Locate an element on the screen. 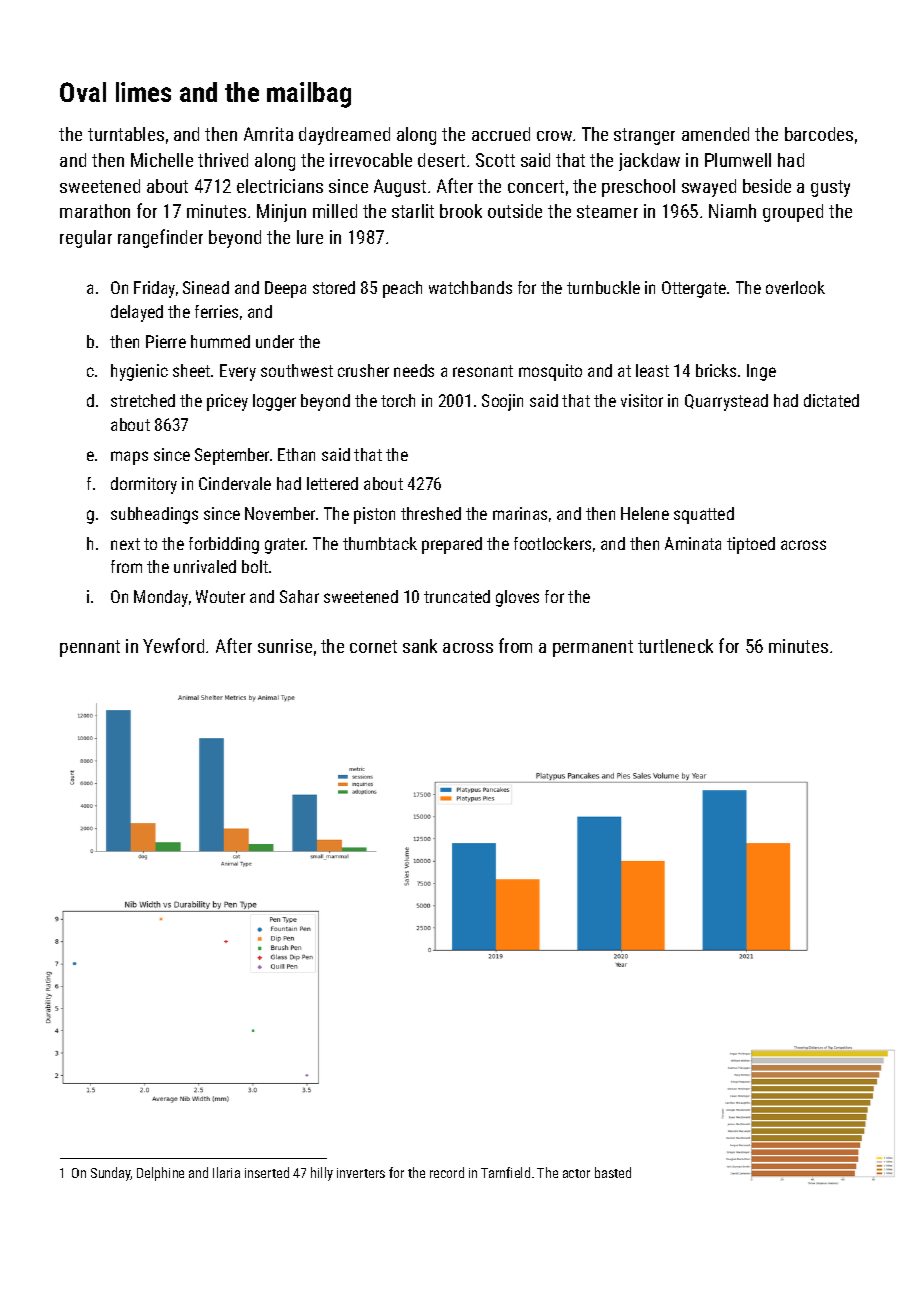 The height and width of the screenshot is (1311, 924). marathon is located at coordinates (95, 211).
